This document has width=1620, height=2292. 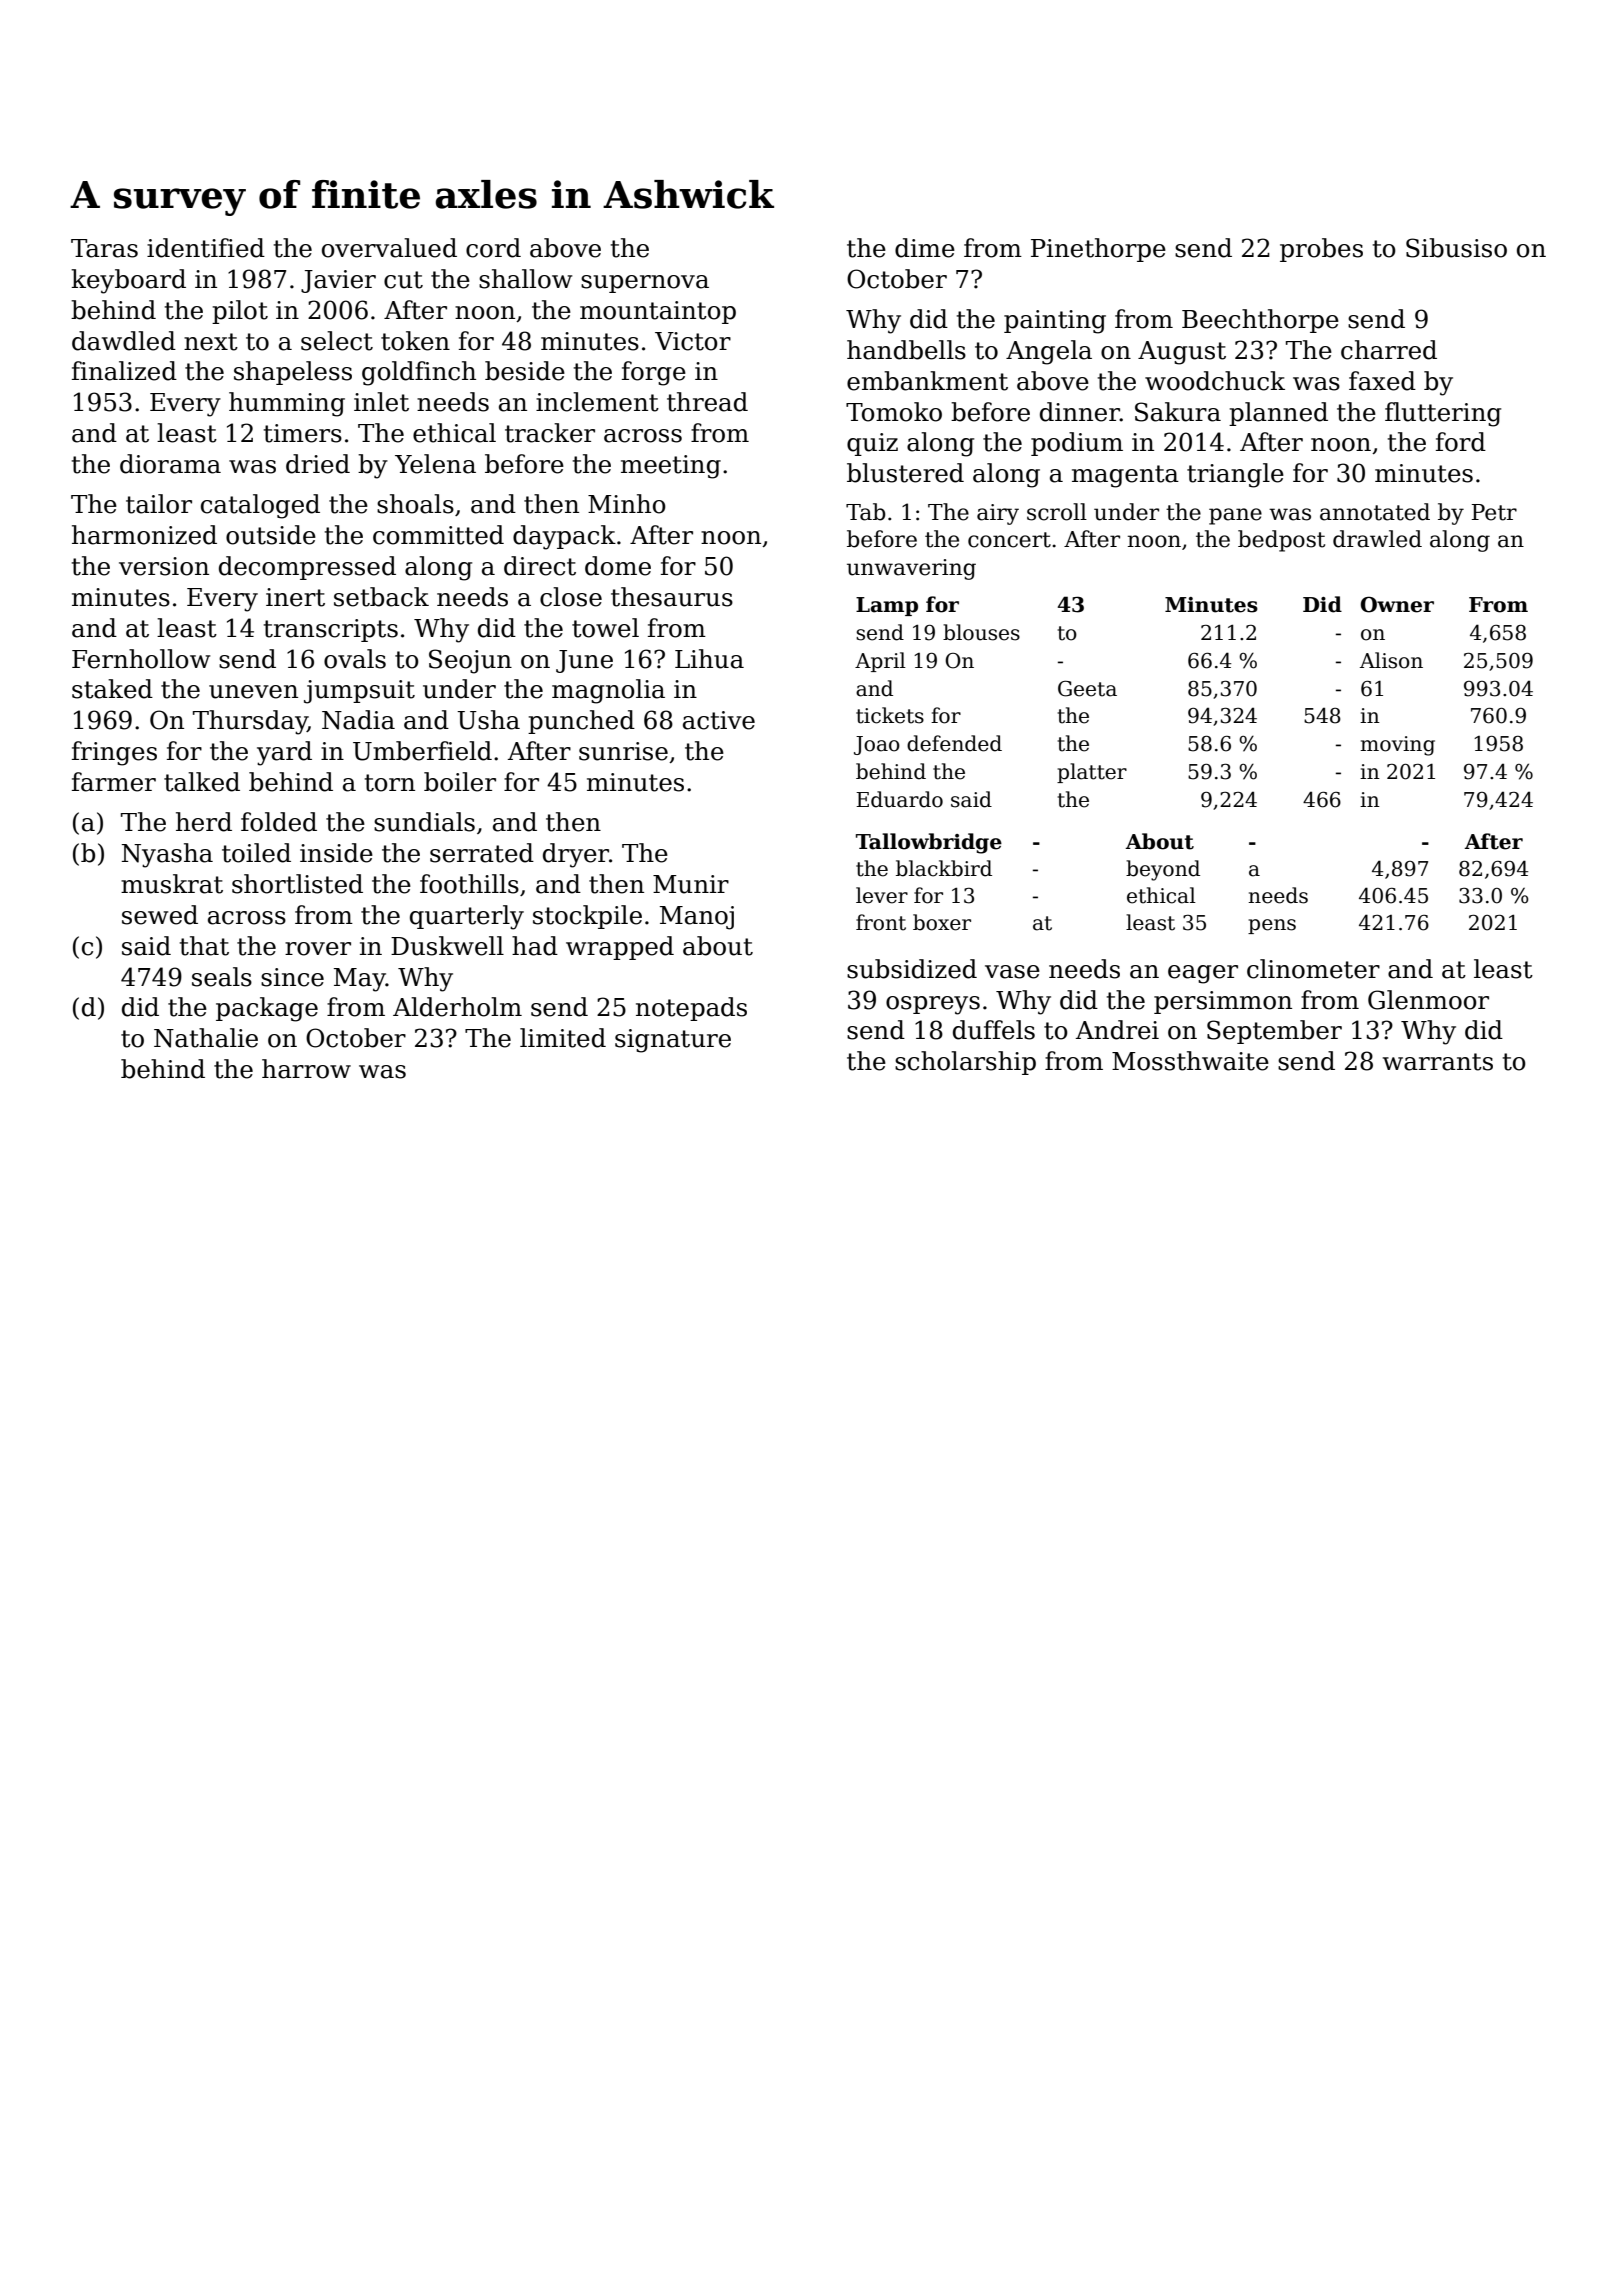 I want to click on yard, so click(x=284, y=753).
